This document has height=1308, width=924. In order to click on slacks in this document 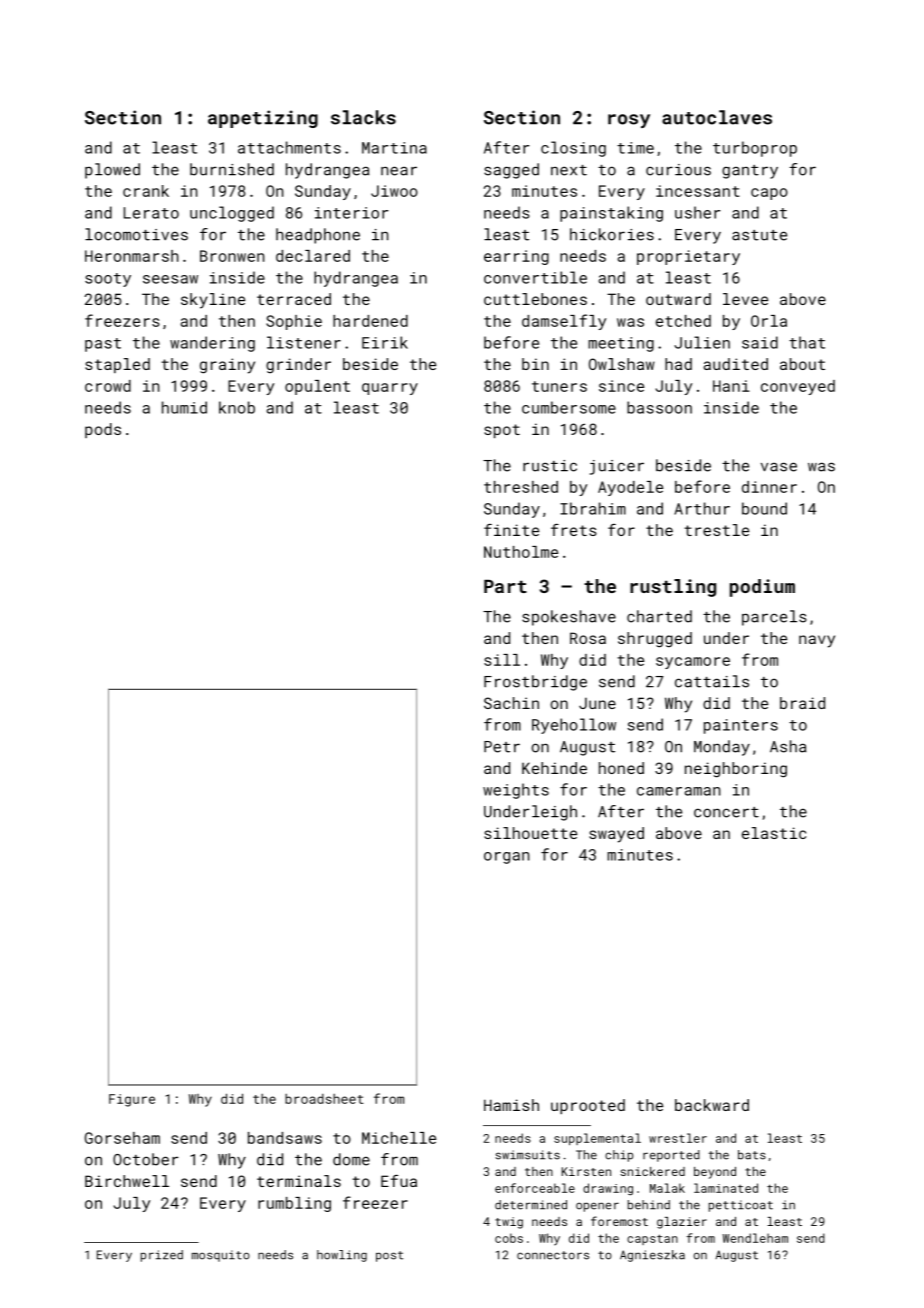, I will do `click(363, 117)`.
